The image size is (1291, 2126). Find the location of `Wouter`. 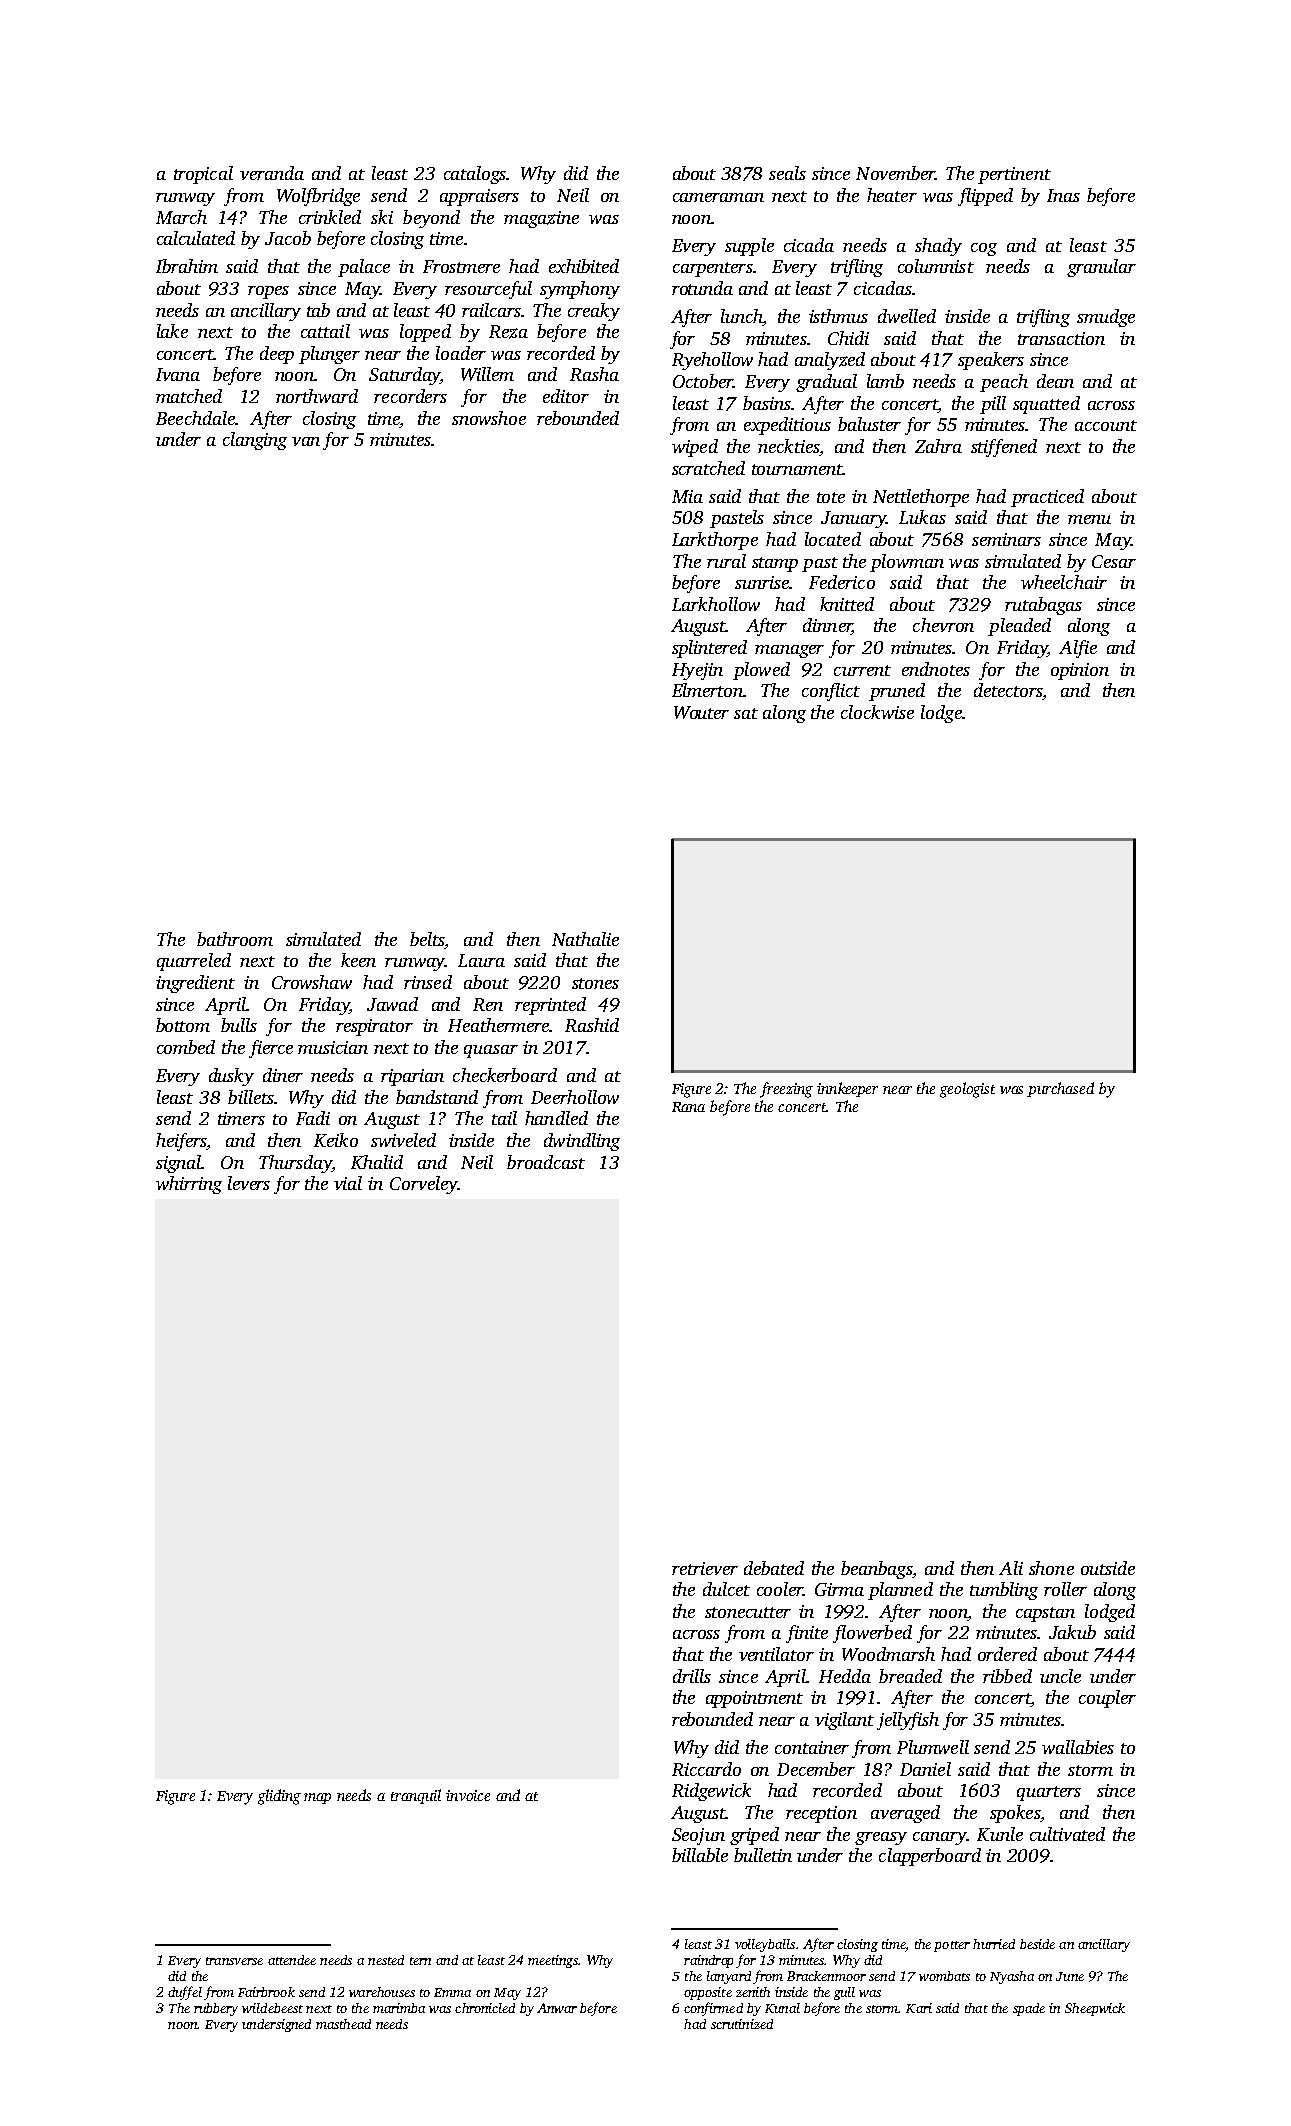

Wouter is located at coordinates (701, 712).
